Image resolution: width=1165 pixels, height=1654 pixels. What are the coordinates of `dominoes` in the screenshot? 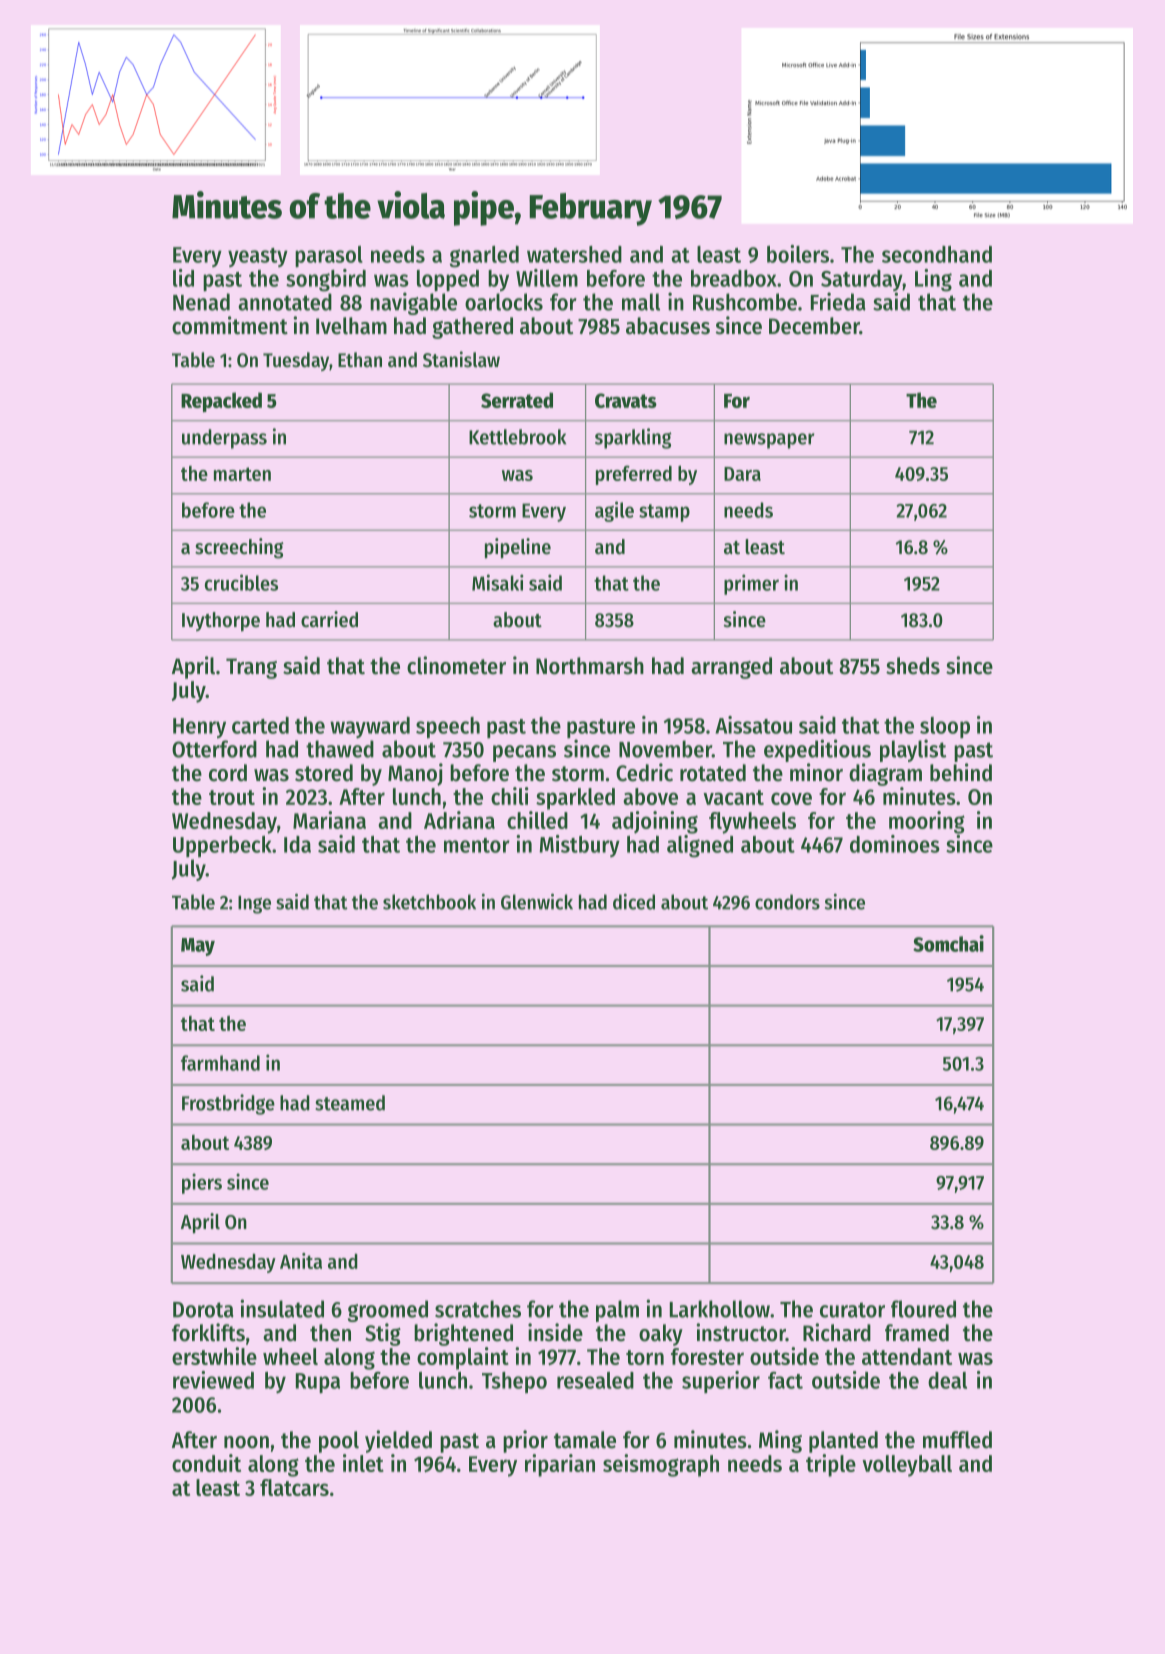 It's located at (895, 844).
